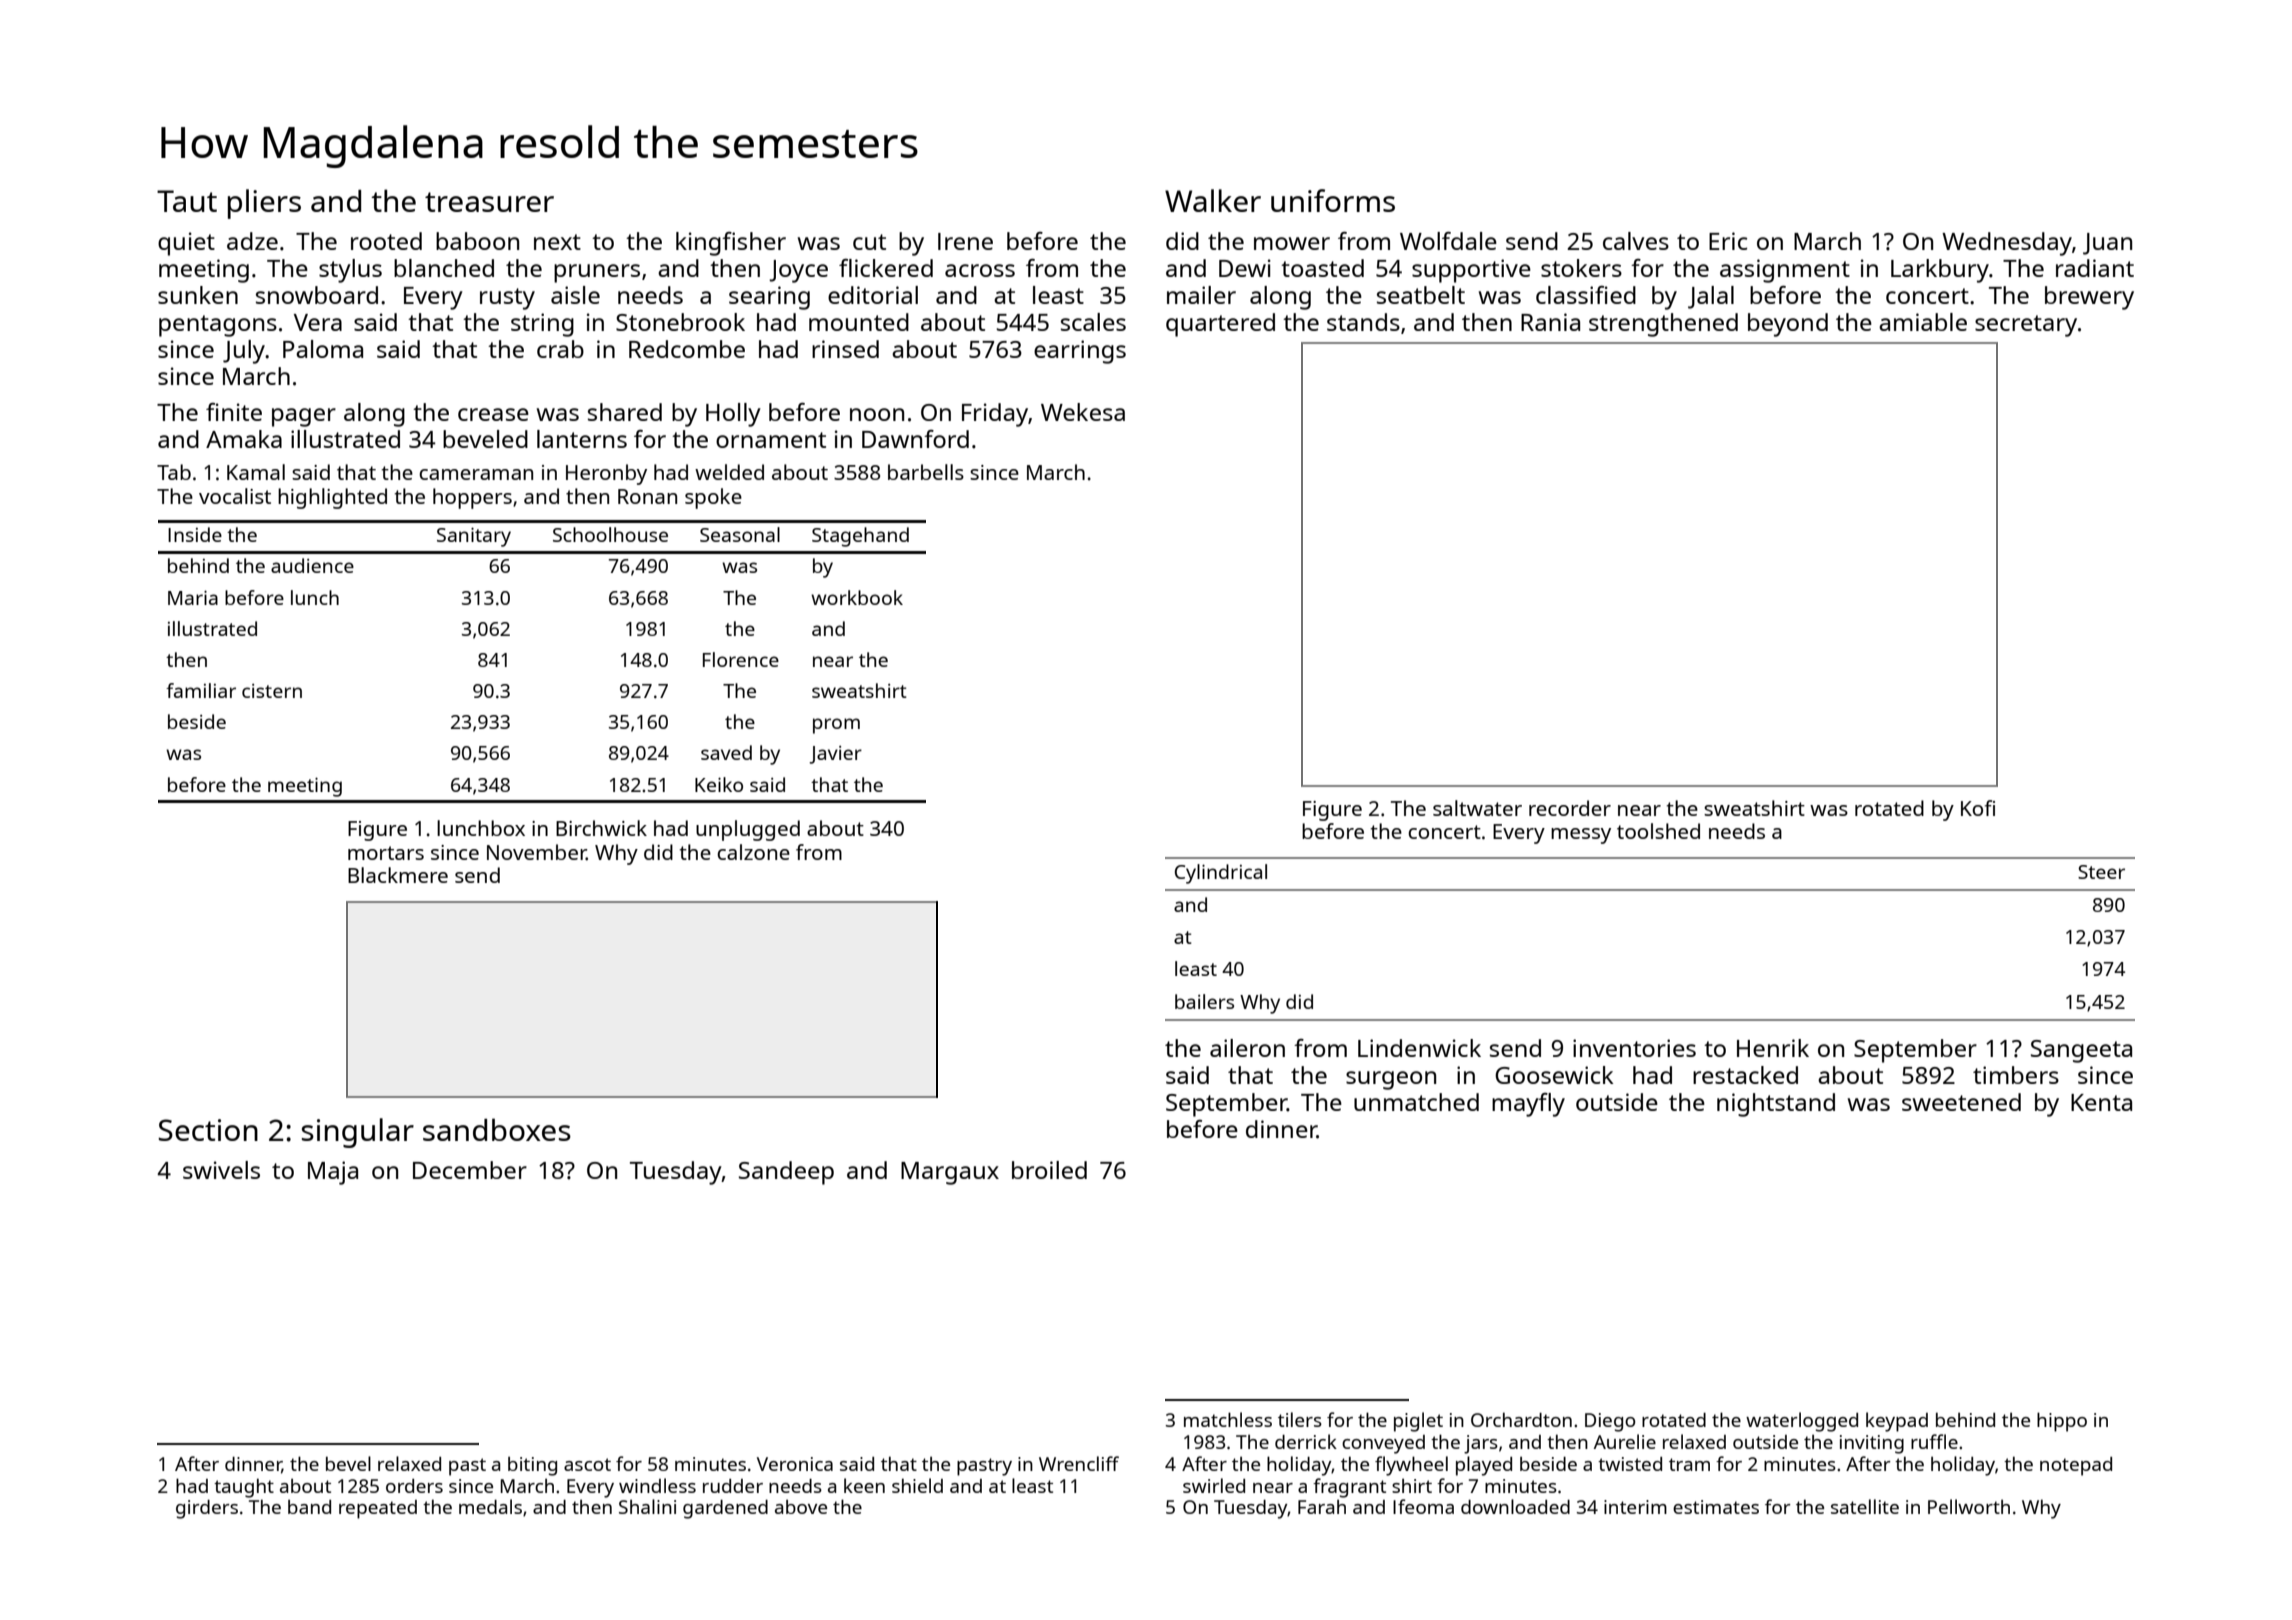 The image size is (2292, 1620). I want to click on Wednesday, so click(2007, 244).
